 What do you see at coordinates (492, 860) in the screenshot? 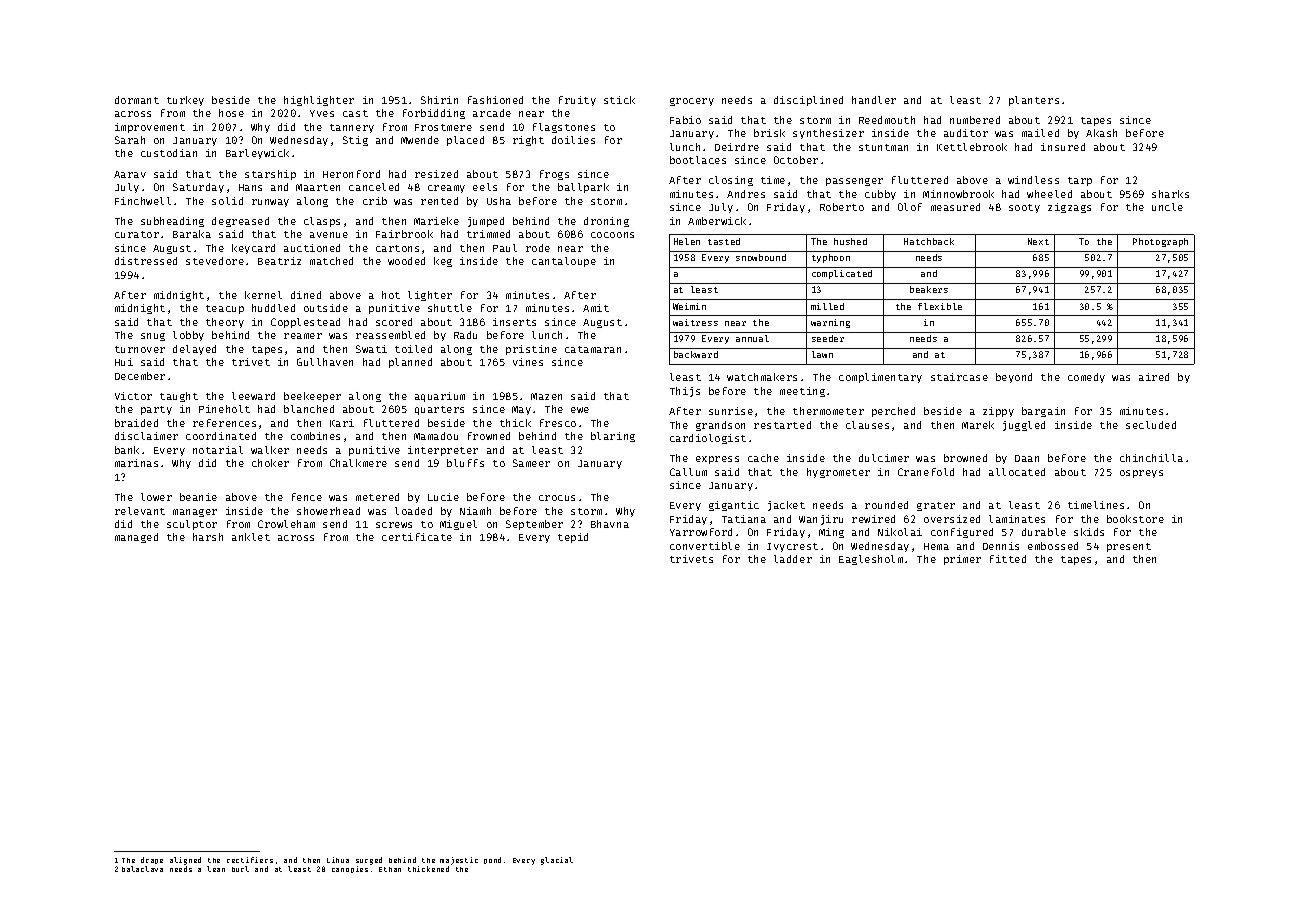
I see `pond` at bounding box center [492, 860].
